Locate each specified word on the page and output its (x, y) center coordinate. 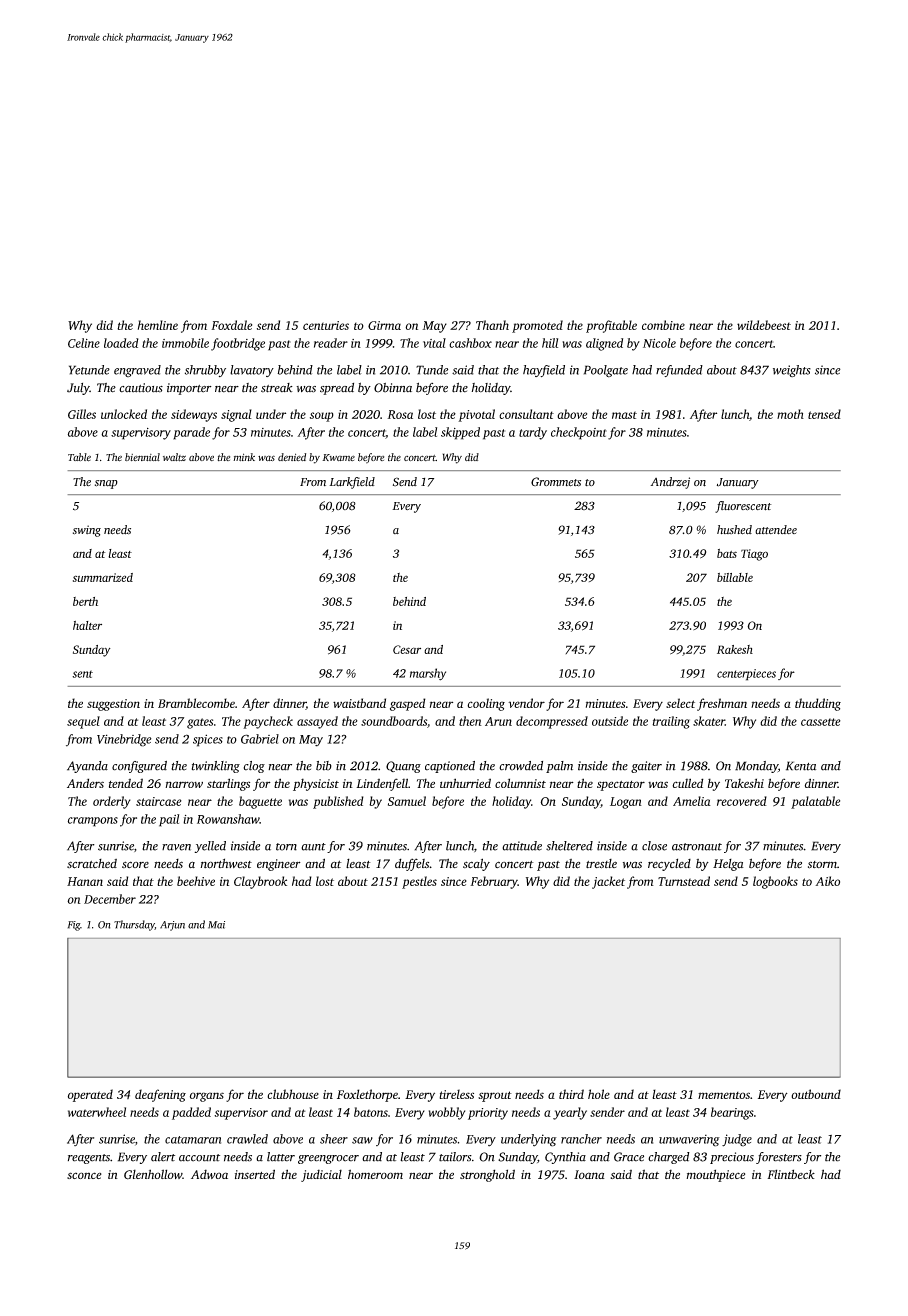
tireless (456, 1094)
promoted (537, 326)
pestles (419, 882)
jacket (608, 882)
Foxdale (231, 325)
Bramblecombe (196, 703)
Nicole (659, 343)
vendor (526, 703)
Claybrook (260, 882)
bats (727, 553)
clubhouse (293, 1094)
